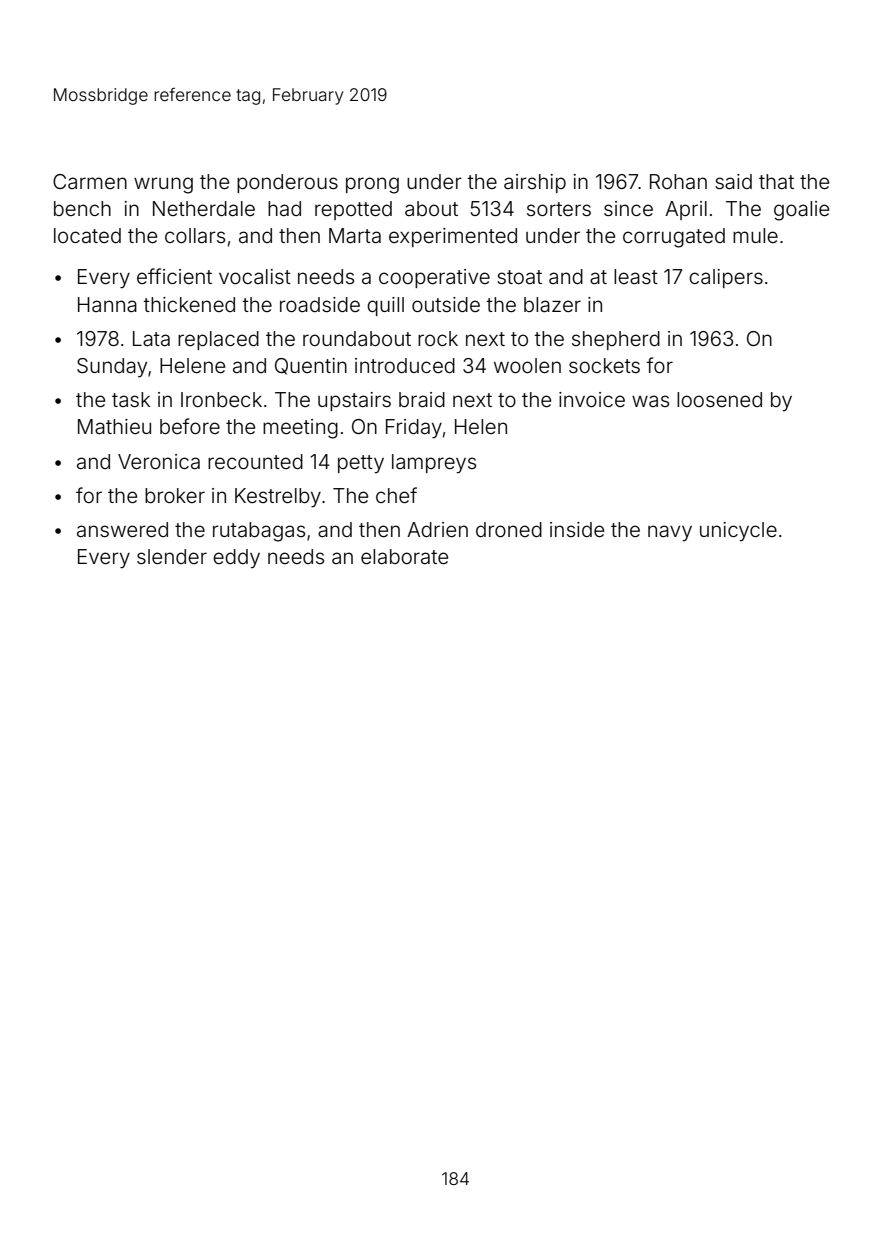 This document has height=1253, width=883. Describe the element at coordinates (122, 529) in the document. I see `answered` at that location.
